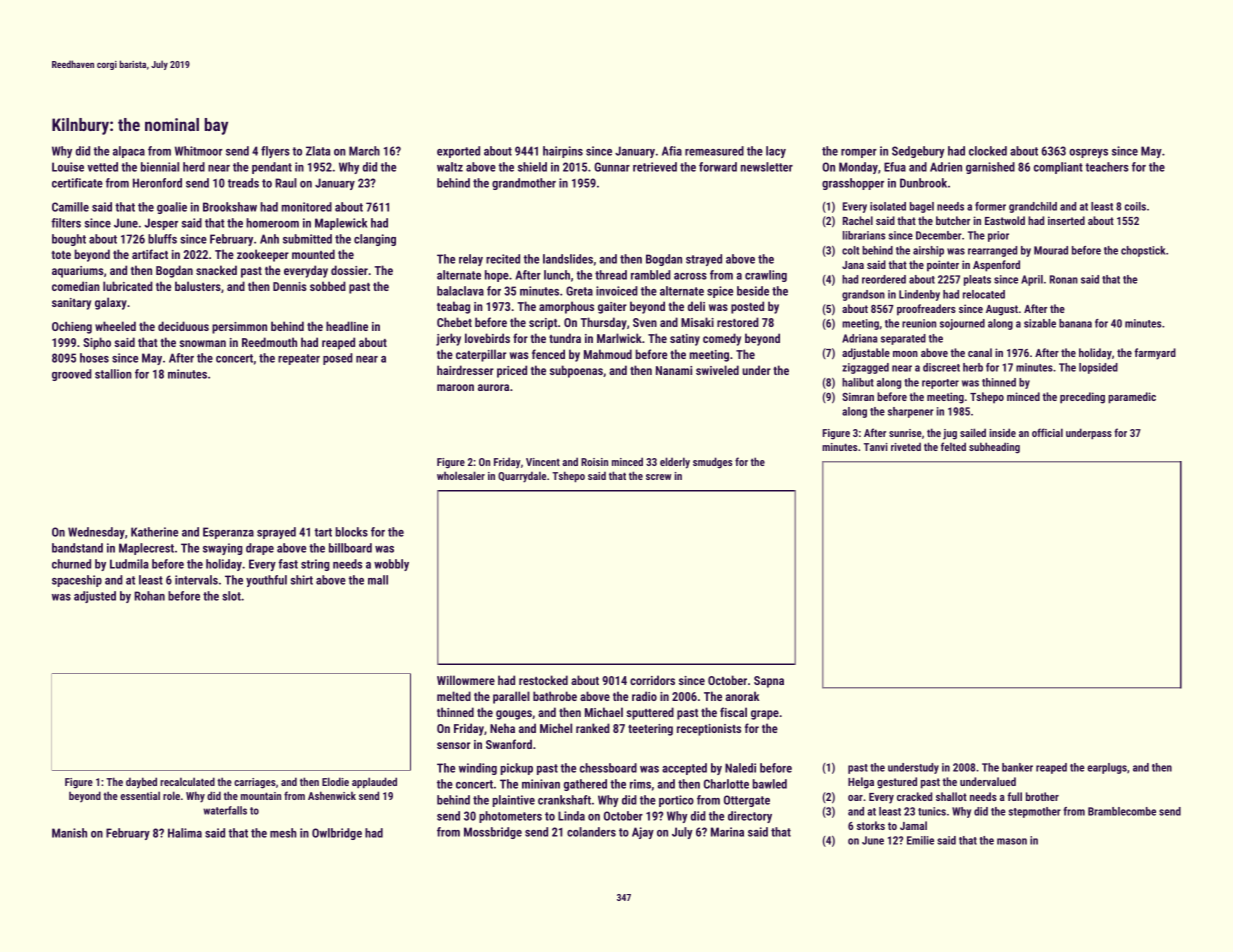  I want to click on adjusted, so click(95, 597).
